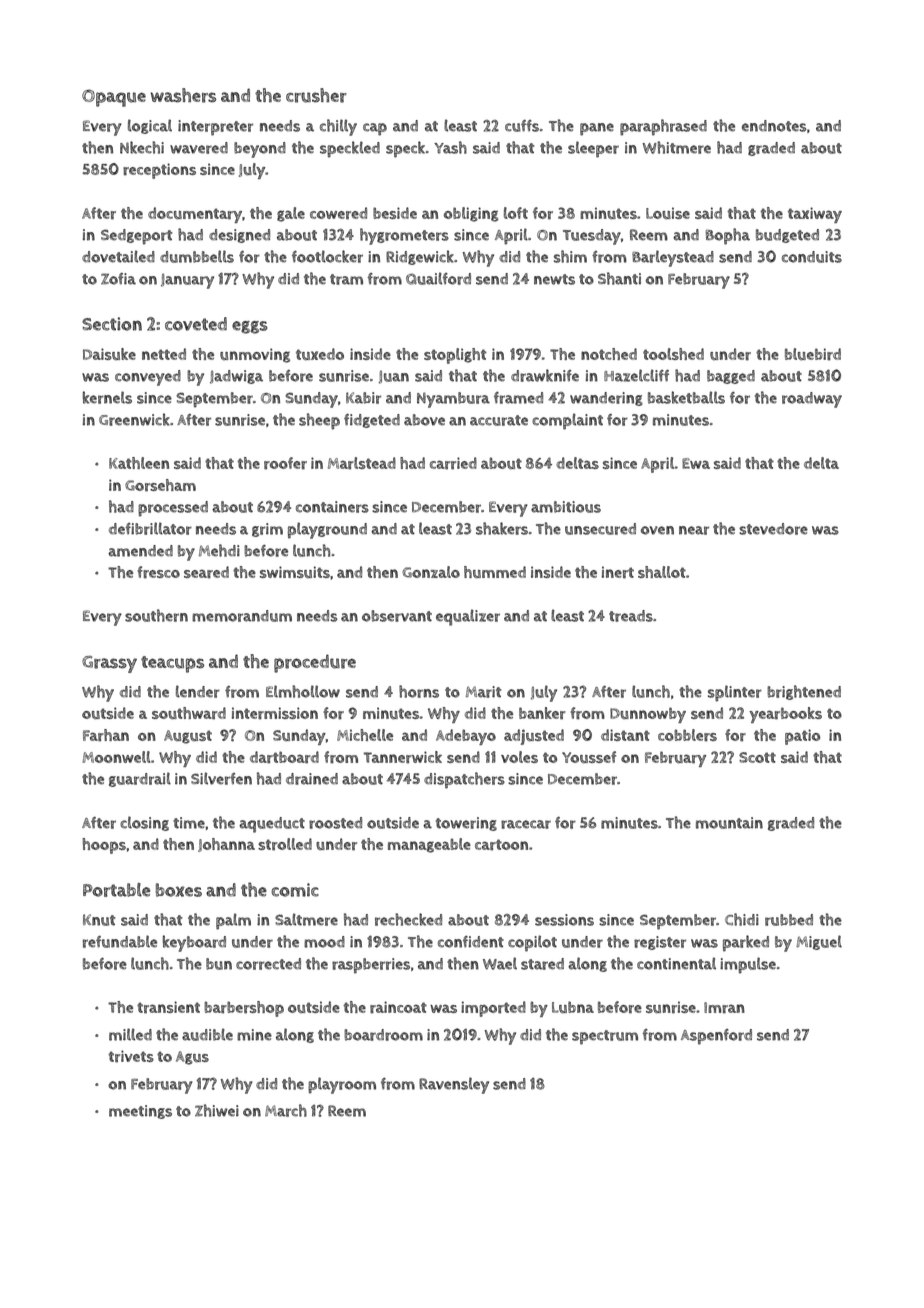 This screenshot has width=924, height=1308. What do you see at coordinates (194, 943) in the screenshot?
I see `keyboard` at bounding box center [194, 943].
